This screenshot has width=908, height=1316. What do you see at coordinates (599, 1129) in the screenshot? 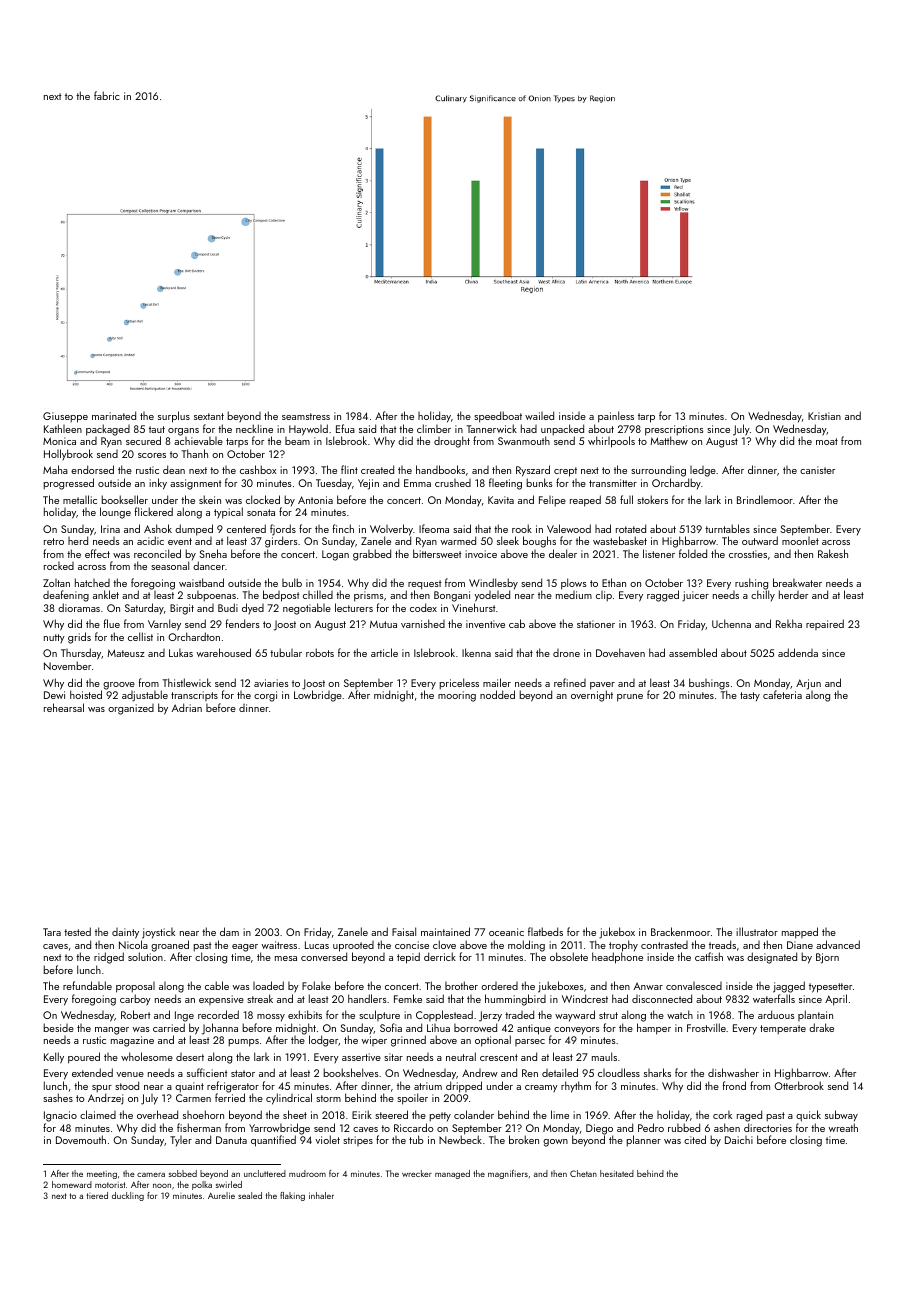
I see `Diego` at bounding box center [599, 1129].
